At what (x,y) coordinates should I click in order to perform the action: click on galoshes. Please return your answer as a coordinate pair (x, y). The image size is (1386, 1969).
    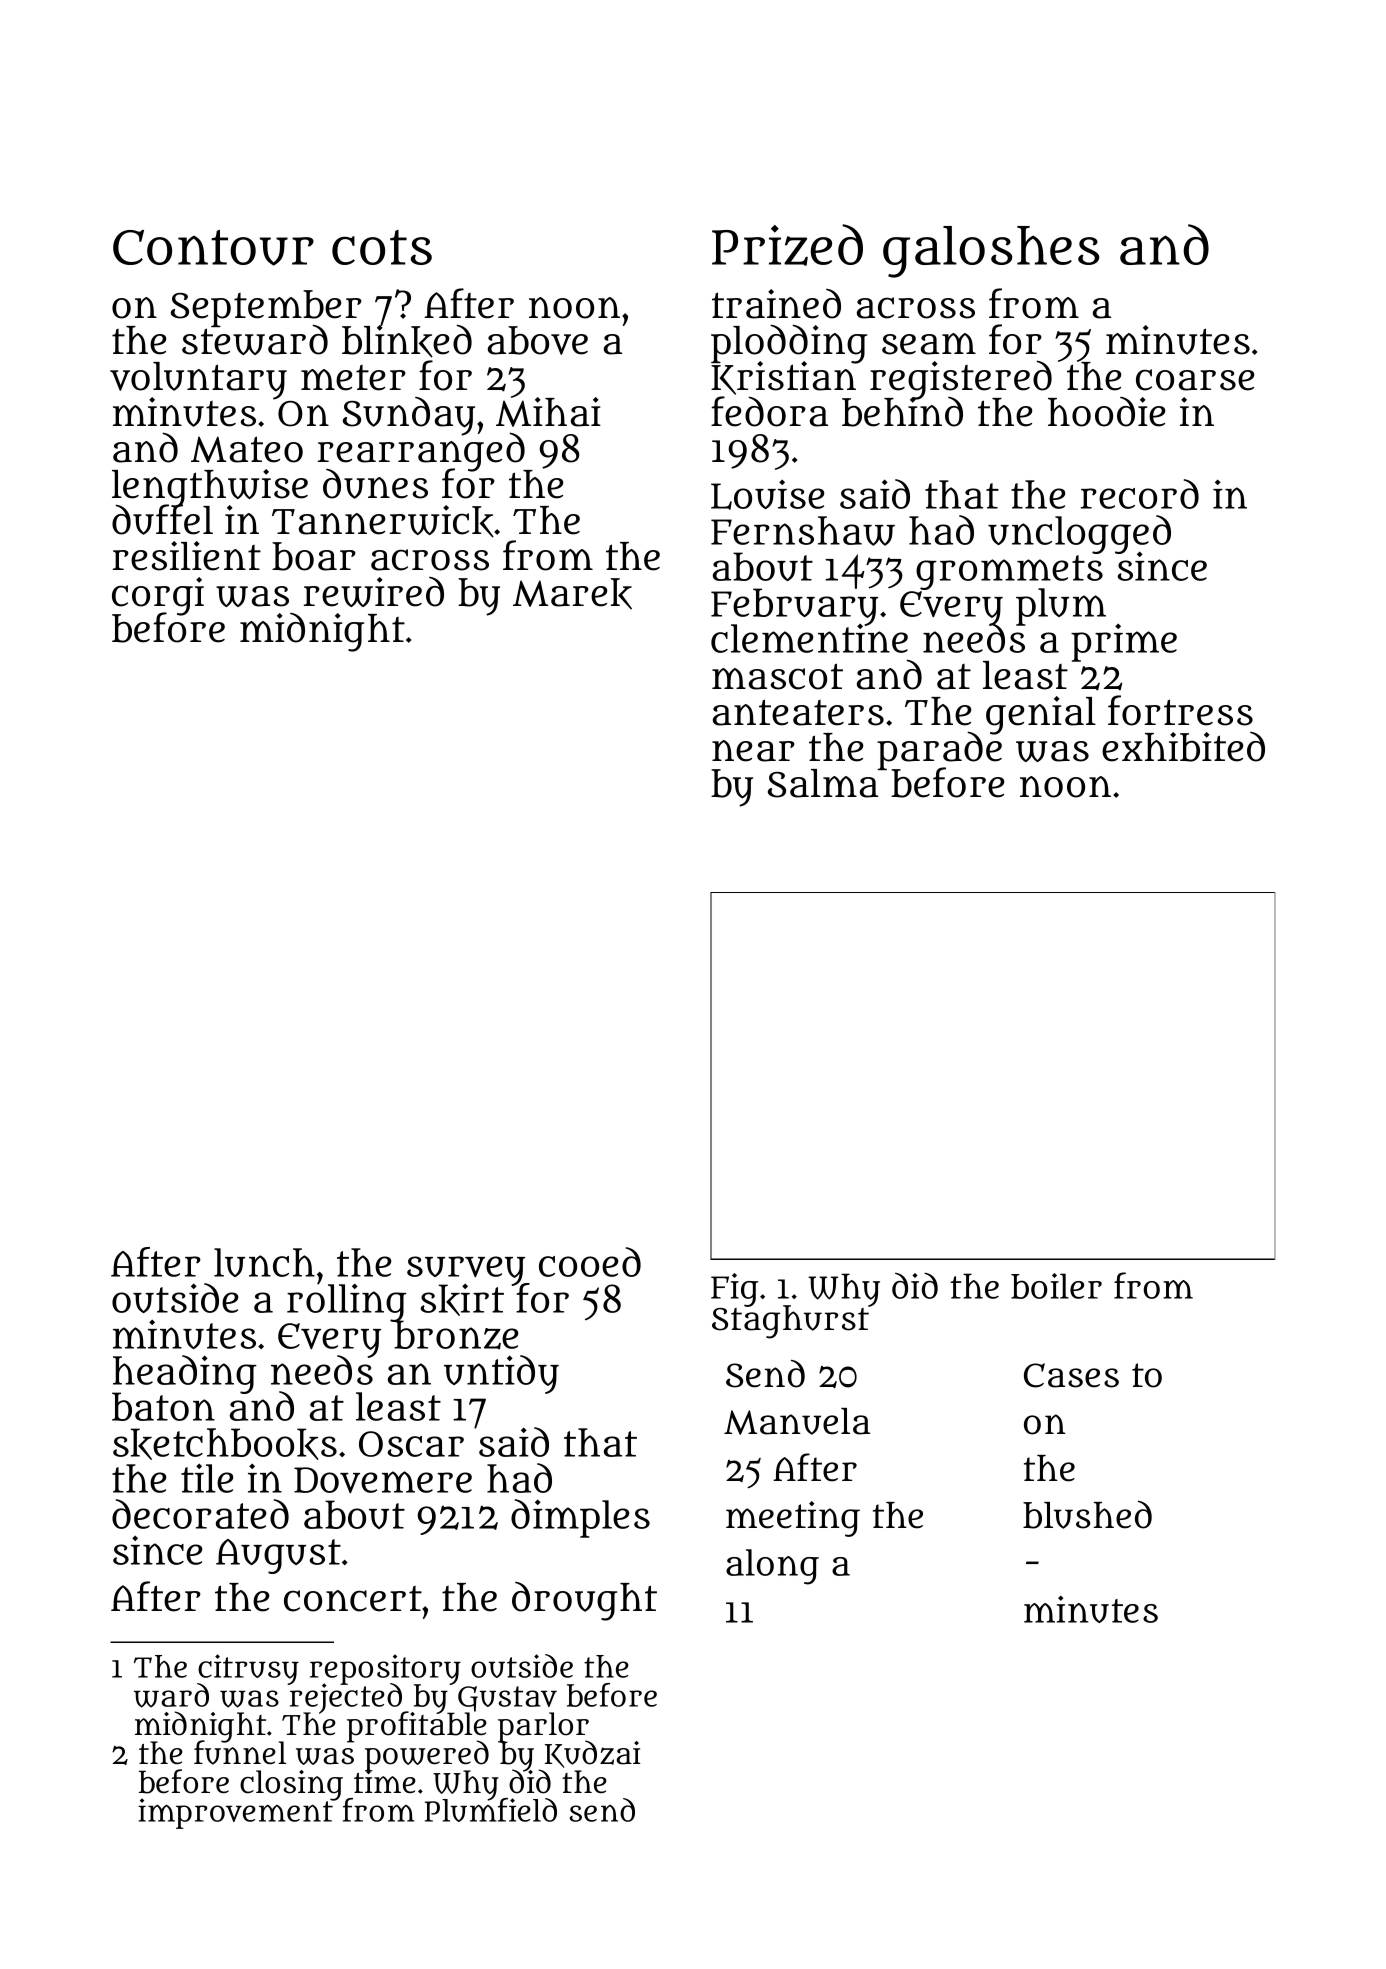
    Looking at the image, I should click on (991, 252).
